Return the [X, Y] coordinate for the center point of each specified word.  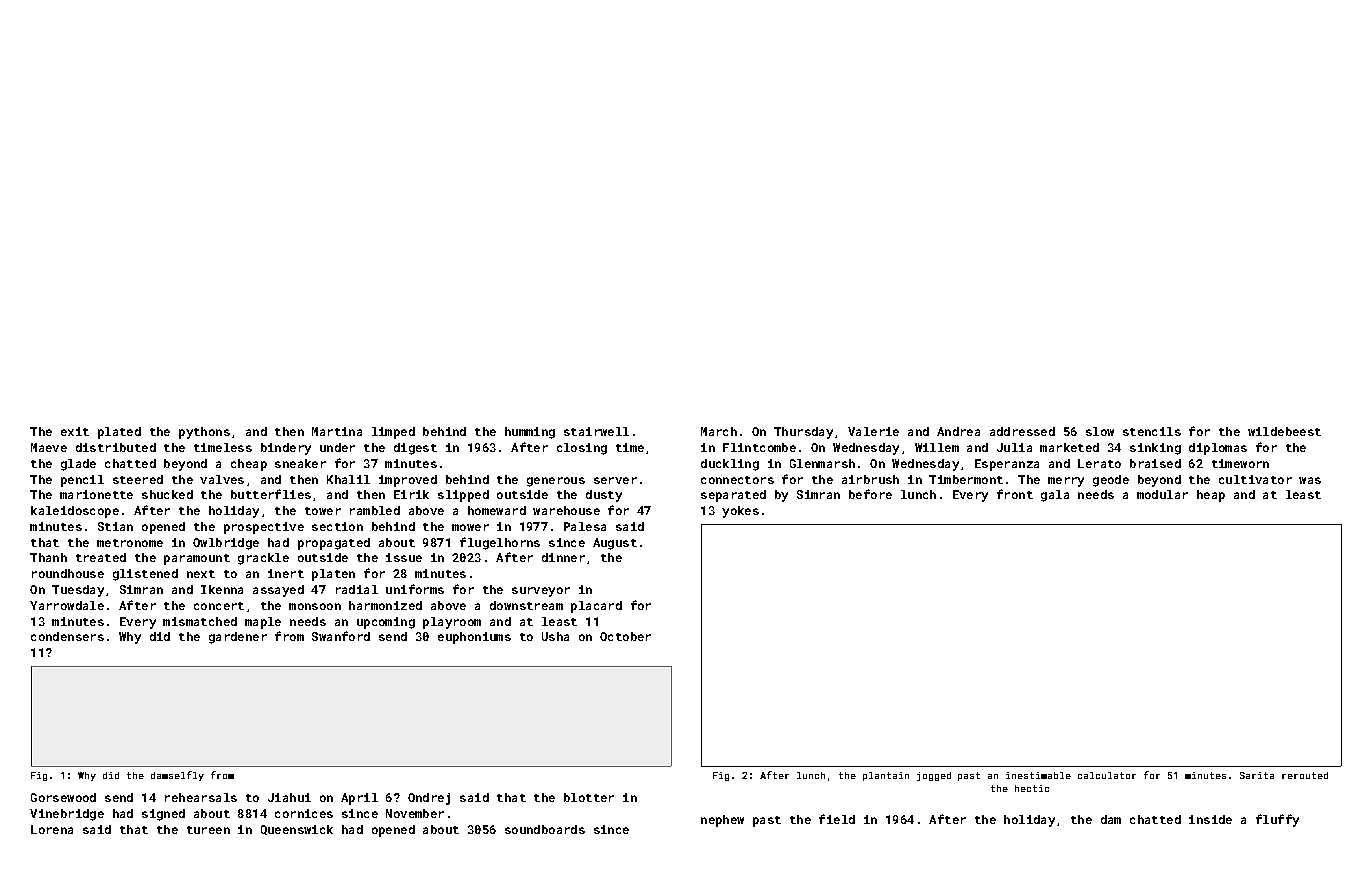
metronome [130, 543]
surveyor [541, 592]
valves [222, 479]
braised [1155, 463]
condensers [67, 636]
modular [1162, 494]
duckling [730, 465]
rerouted [1305, 775]
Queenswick [297, 830]
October [625, 636]
